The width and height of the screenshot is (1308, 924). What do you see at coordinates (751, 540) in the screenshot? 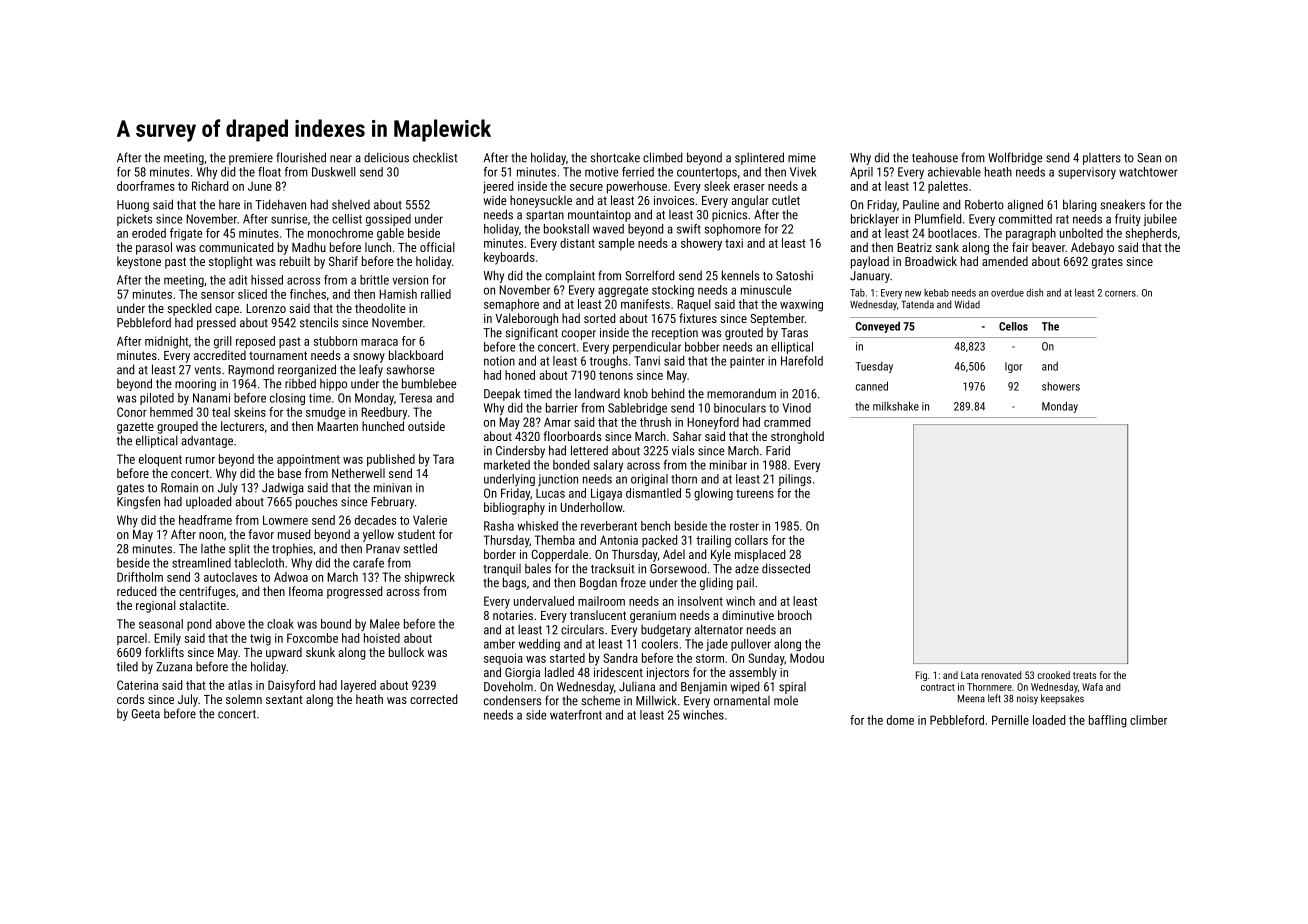
I see `collars` at bounding box center [751, 540].
